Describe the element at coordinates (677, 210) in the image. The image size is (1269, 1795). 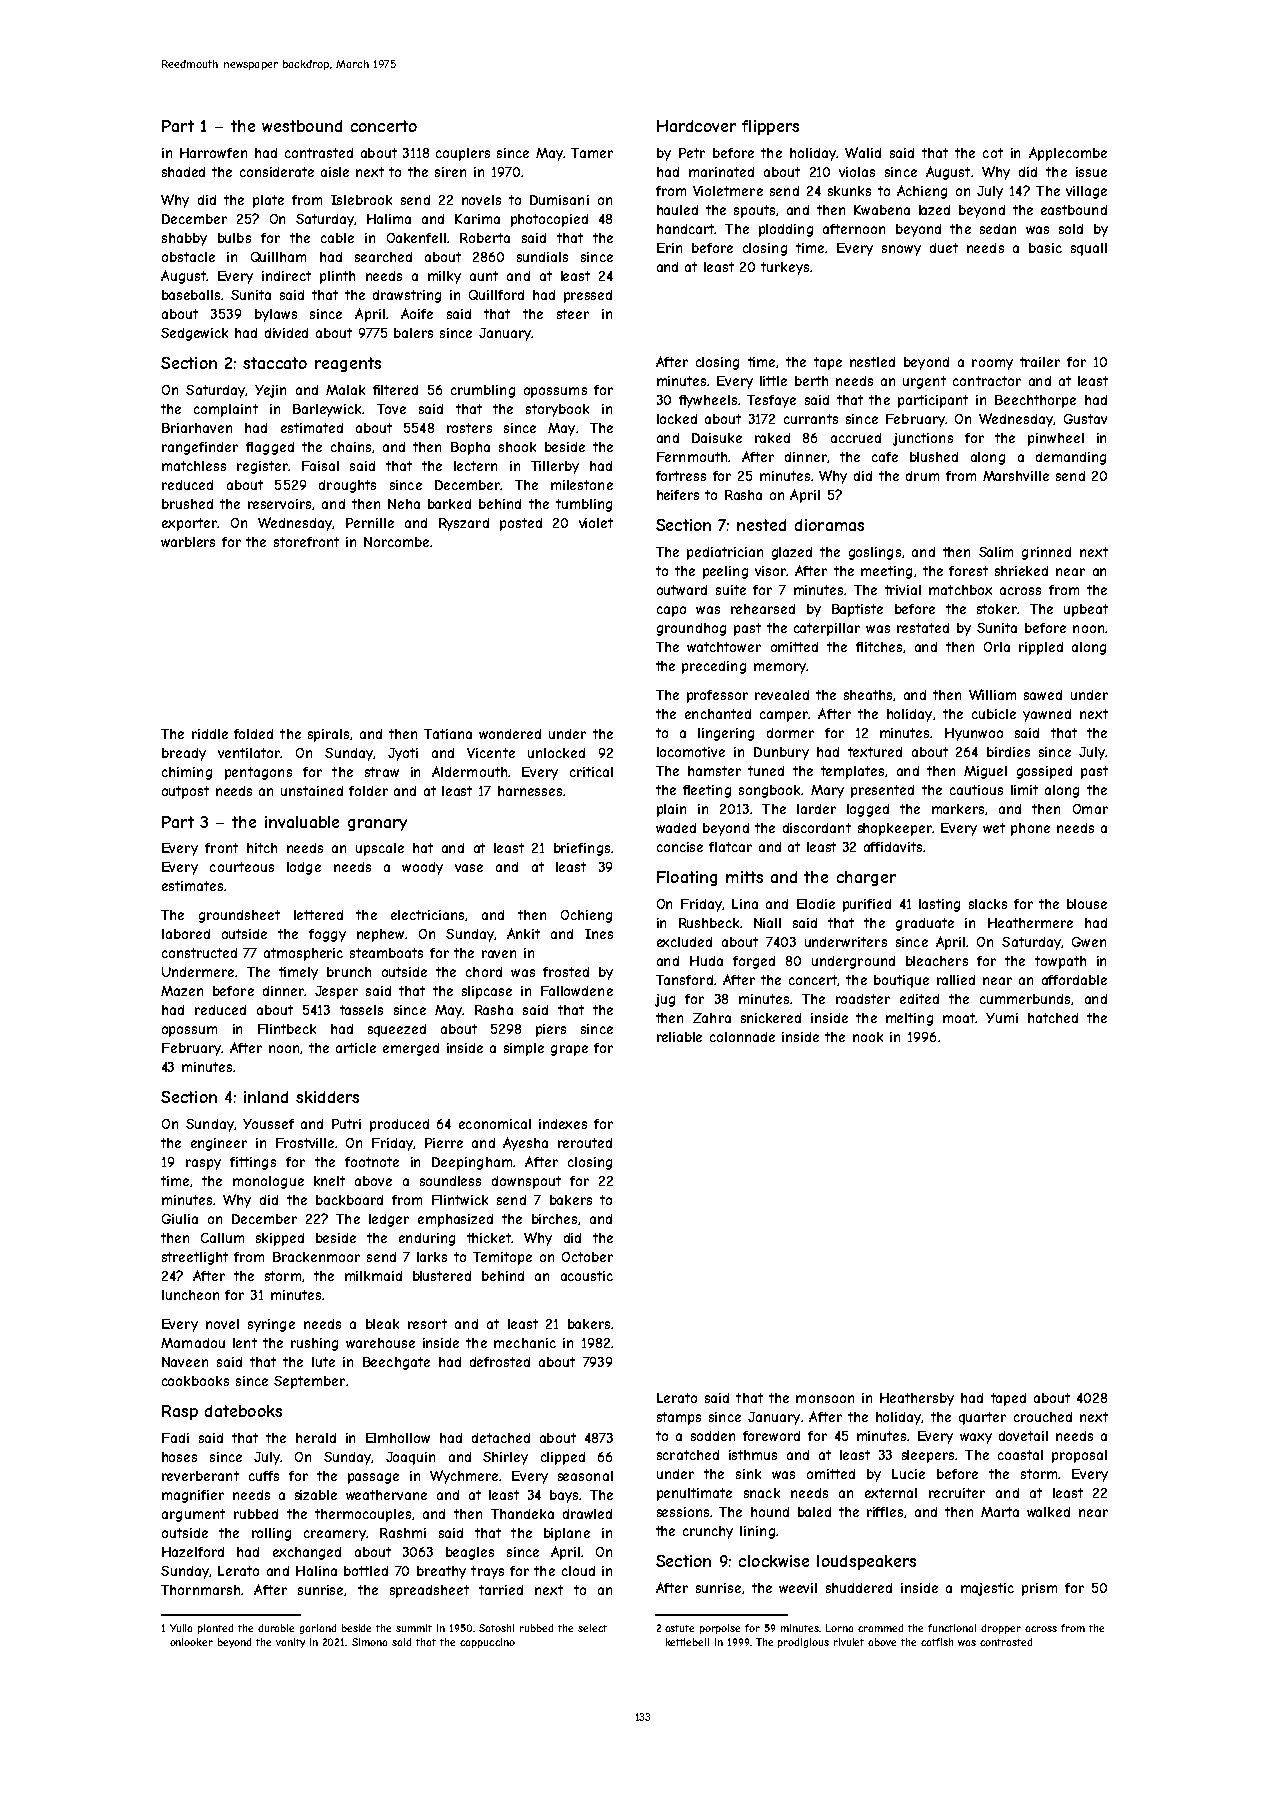
I see `hauled` at that location.
